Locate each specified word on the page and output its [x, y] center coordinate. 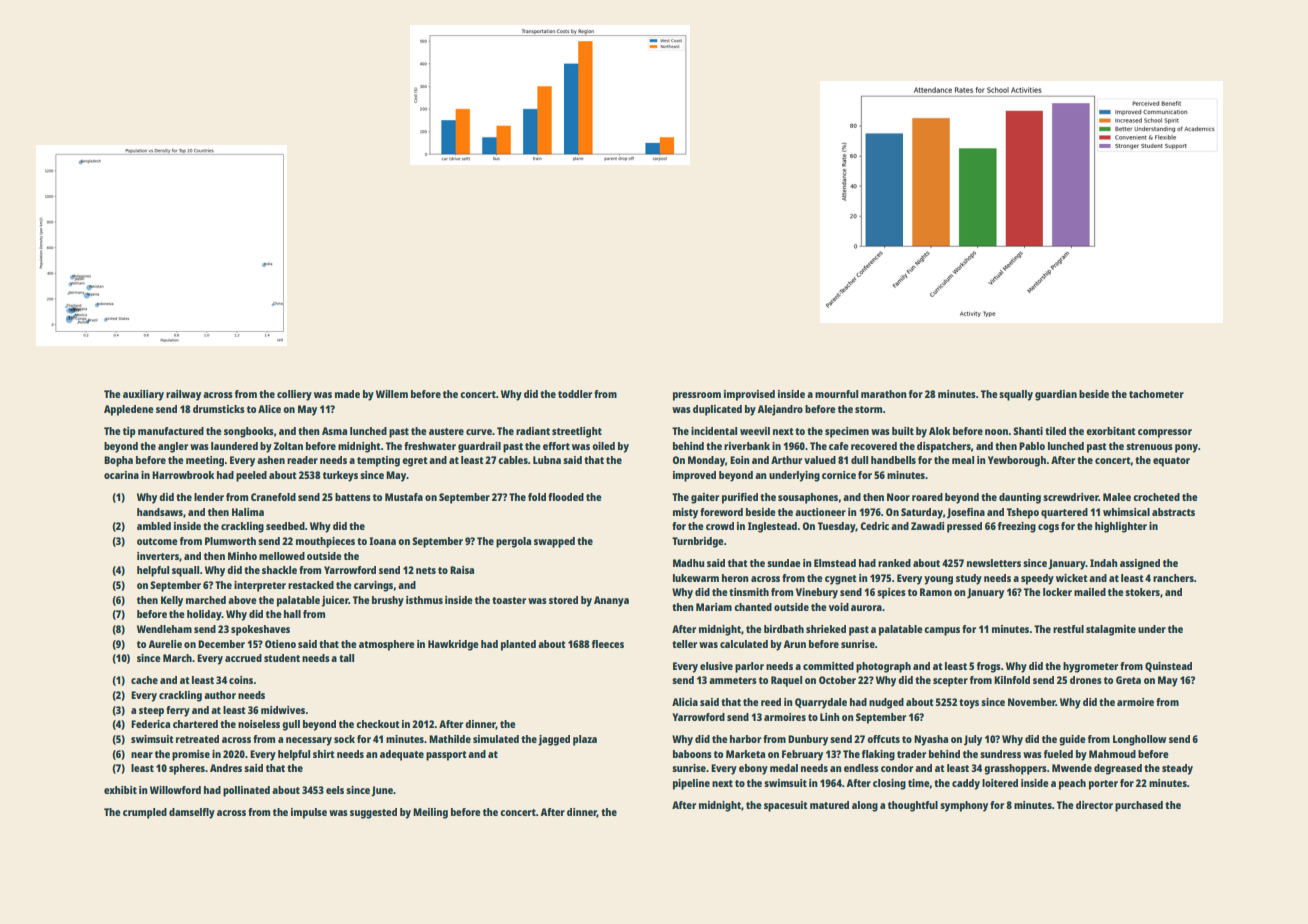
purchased [1139, 806]
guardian [1056, 395]
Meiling [430, 813]
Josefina [966, 513]
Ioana [382, 541]
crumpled [145, 813]
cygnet [841, 580]
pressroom [697, 396]
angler [173, 447]
